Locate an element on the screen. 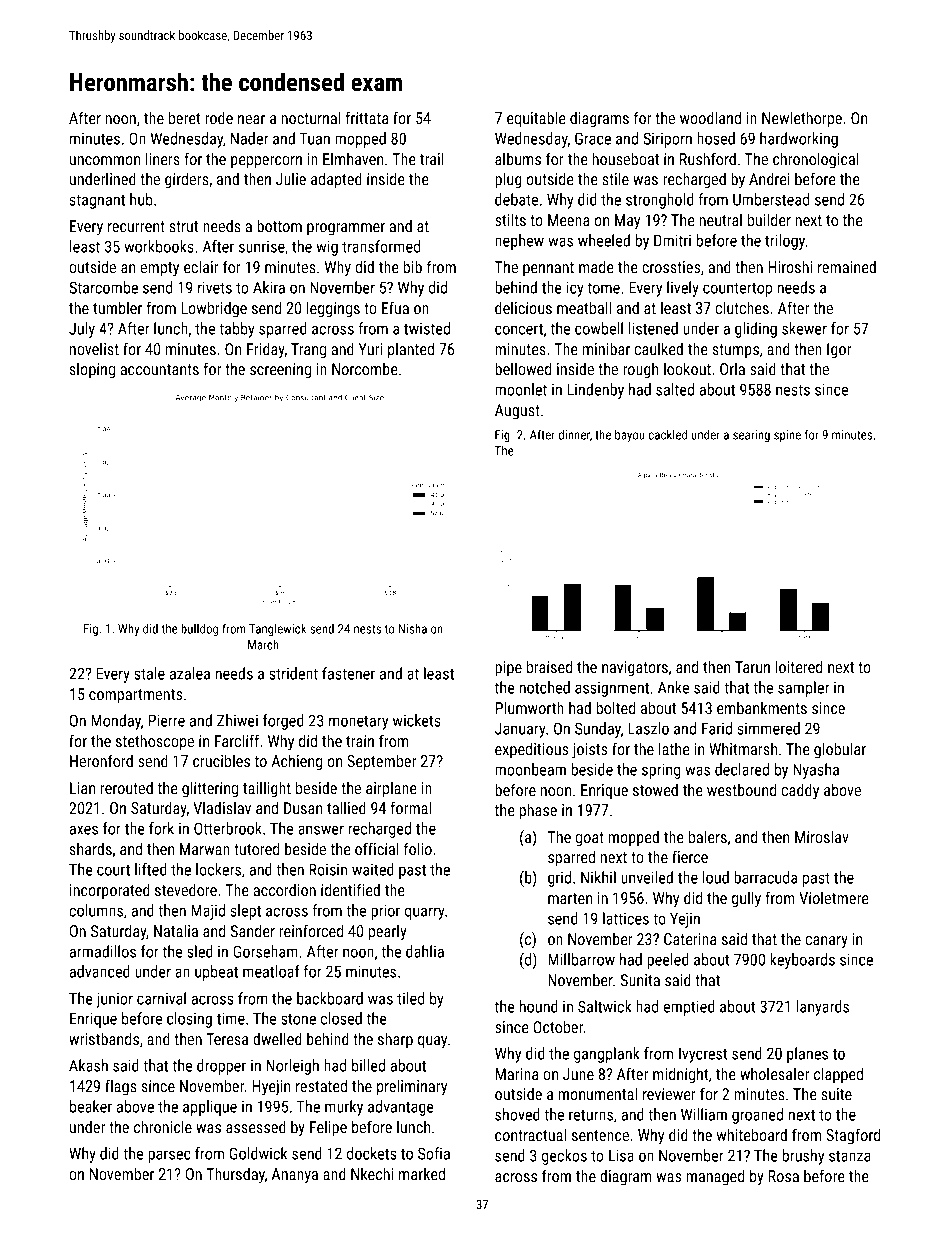  Tarun is located at coordinates (752, 667).
